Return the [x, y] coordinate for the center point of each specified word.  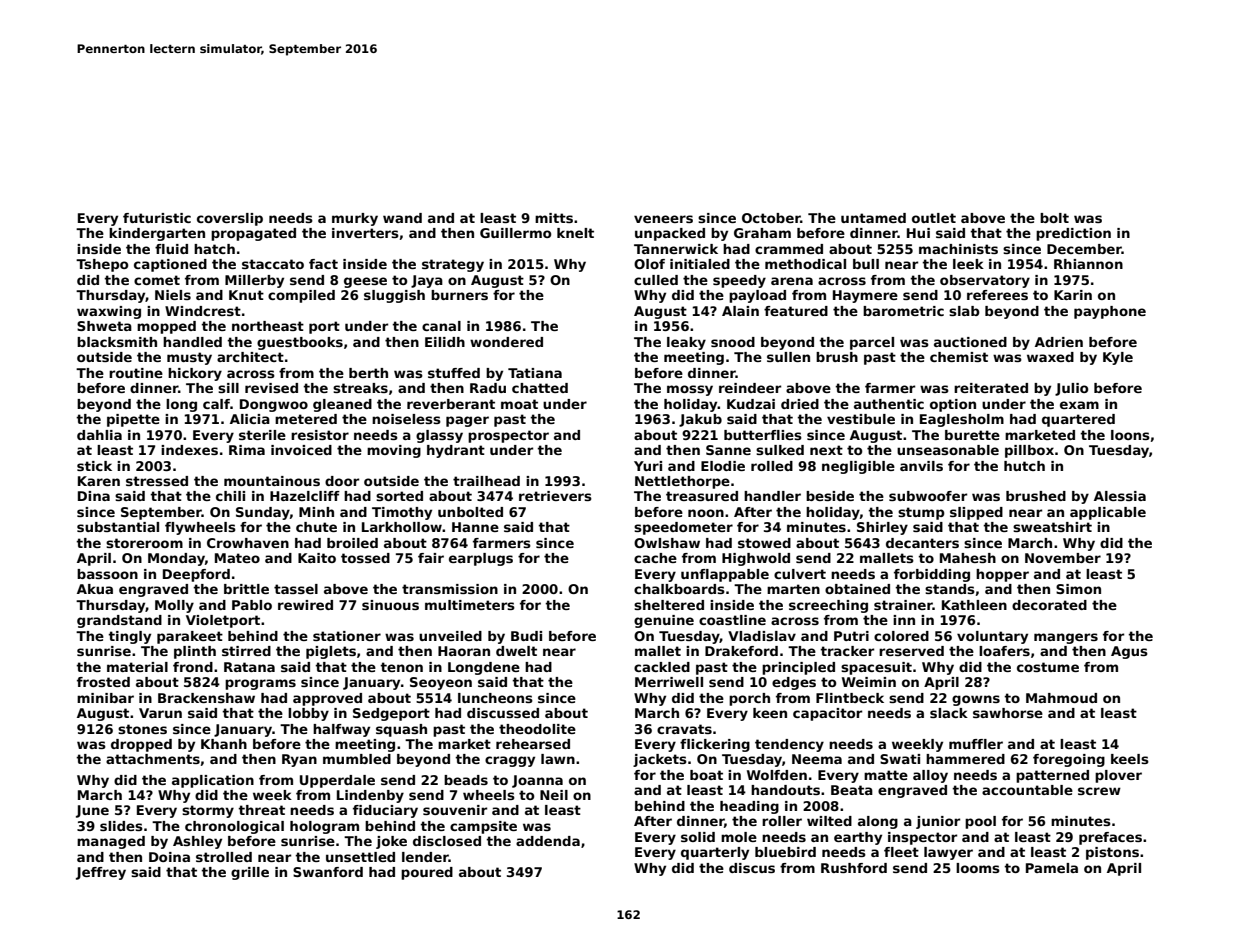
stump [921, 513]
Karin [1073, 295]
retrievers [555, 496]
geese [365, 282]
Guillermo [516, 233]
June [92, 811]
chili [230, 496]
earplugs [481, 559]
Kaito [317, 558]
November [1063, 558]
